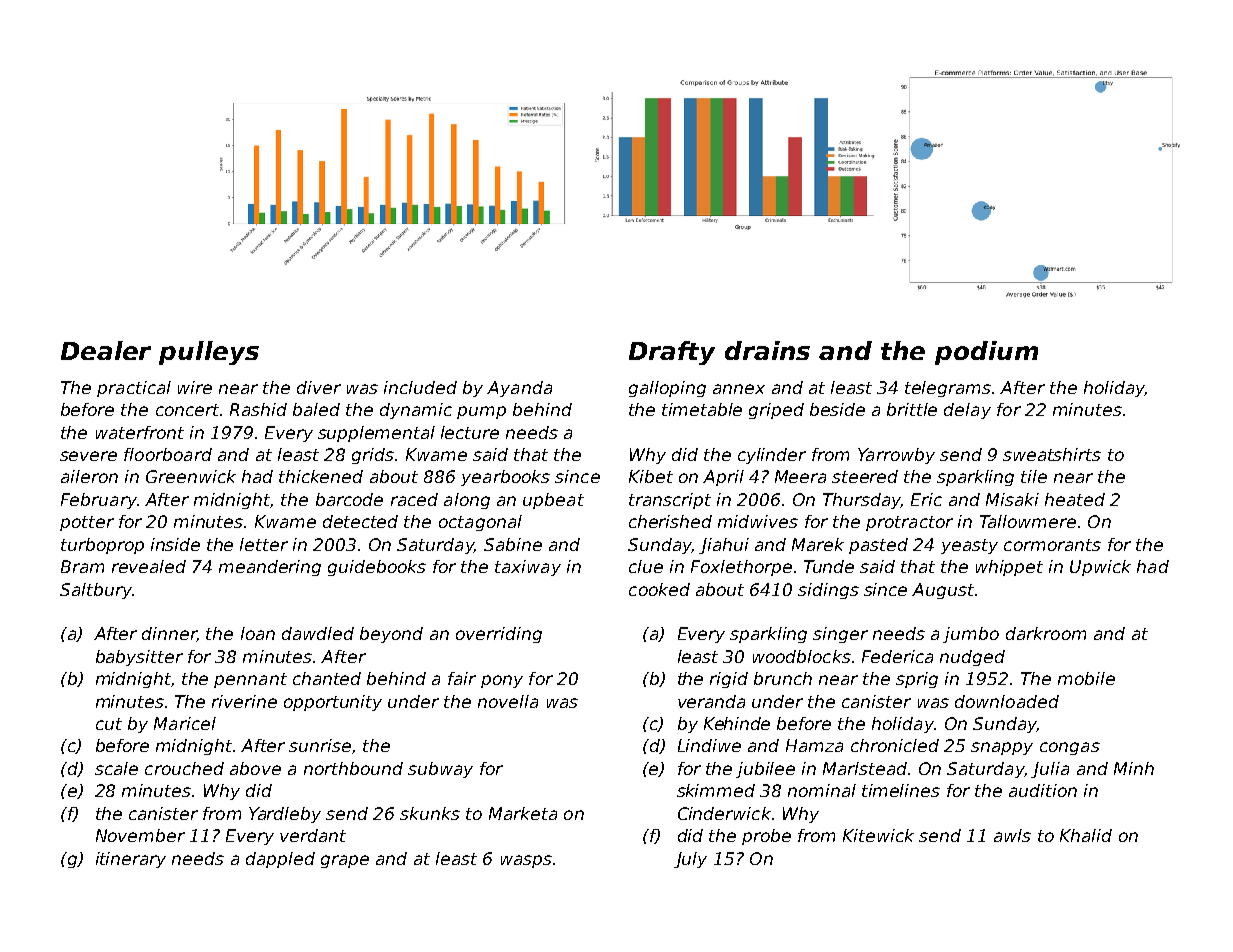  What do you see at coordinates (420, 387) in the screenshot?
I see `included` at bounding box center [420, 387].
